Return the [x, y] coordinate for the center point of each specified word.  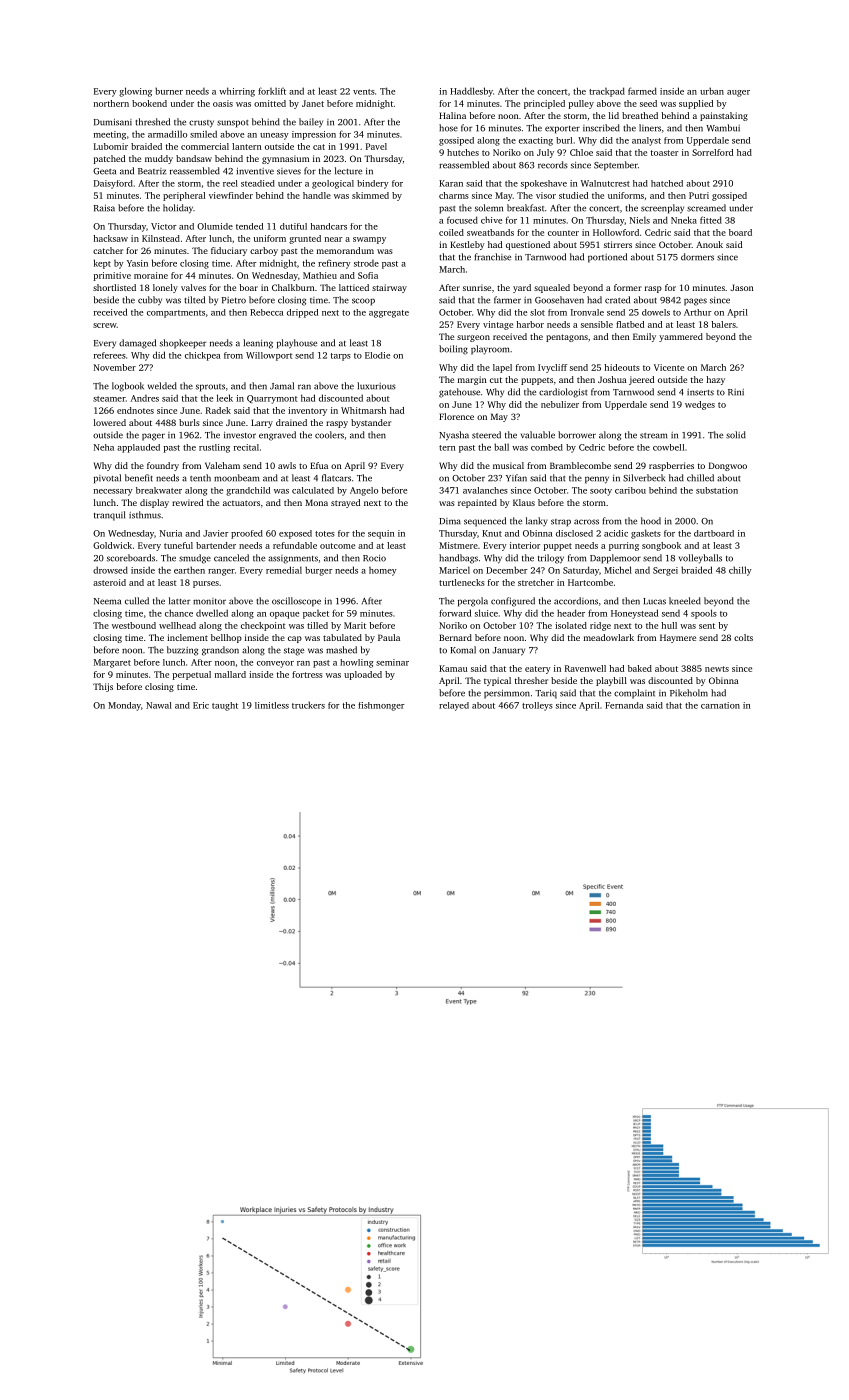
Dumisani [113, 122]
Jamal [282, 386]
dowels [656, 312]
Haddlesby [471, 92]
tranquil [109, 516]
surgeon [473, 338]
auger [738, 93]
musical [508, 465]
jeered [641, 380]
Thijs [103, 687]
